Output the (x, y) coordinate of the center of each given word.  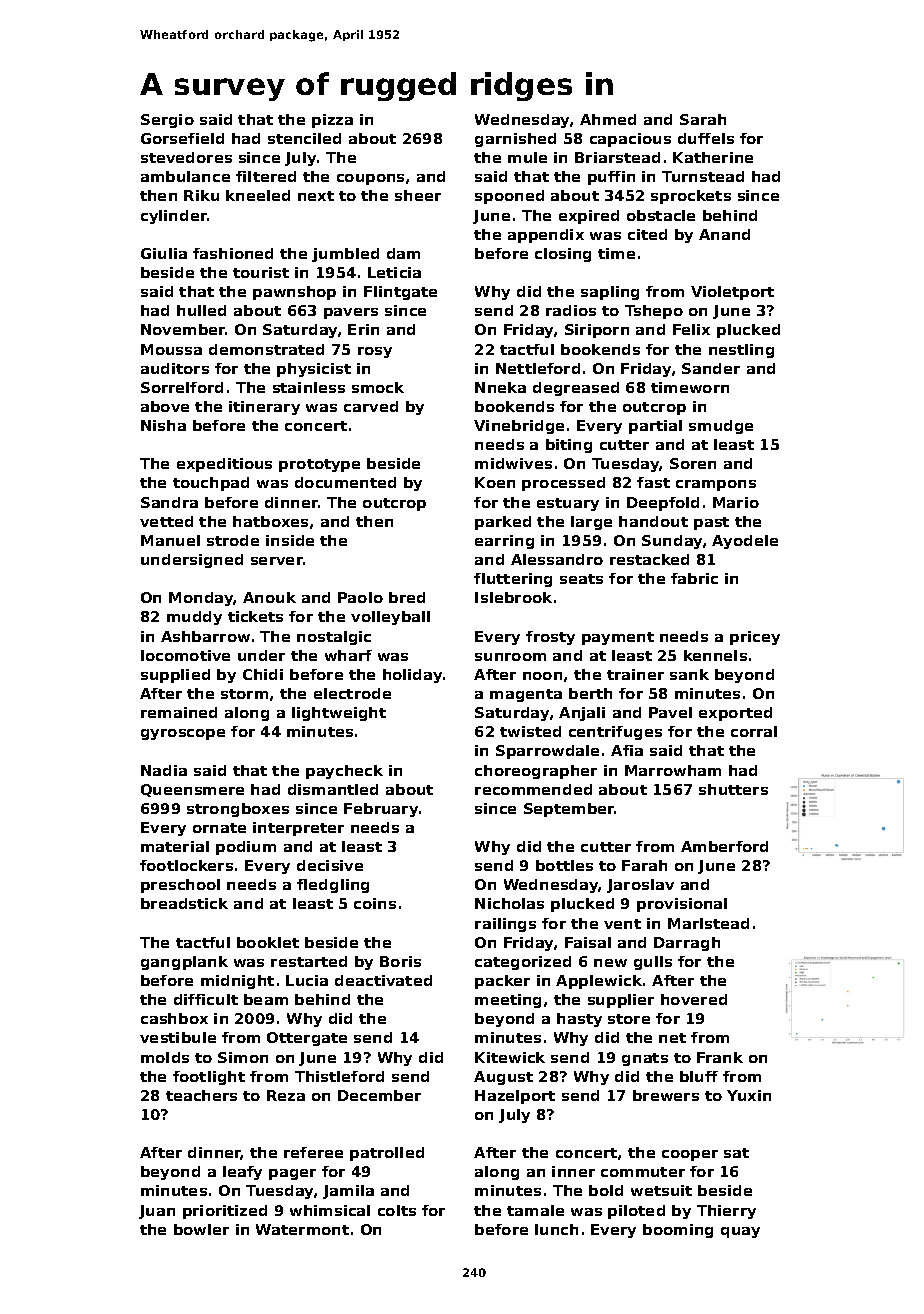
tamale (535, 1210)
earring (504, 542)
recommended (533, 789)
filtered (266, 176)
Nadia (164, 770)
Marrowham (673, 770)
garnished (515, 140)
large (591, 523)
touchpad (211, 484)
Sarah (703, 119)
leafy (242, 1173)
